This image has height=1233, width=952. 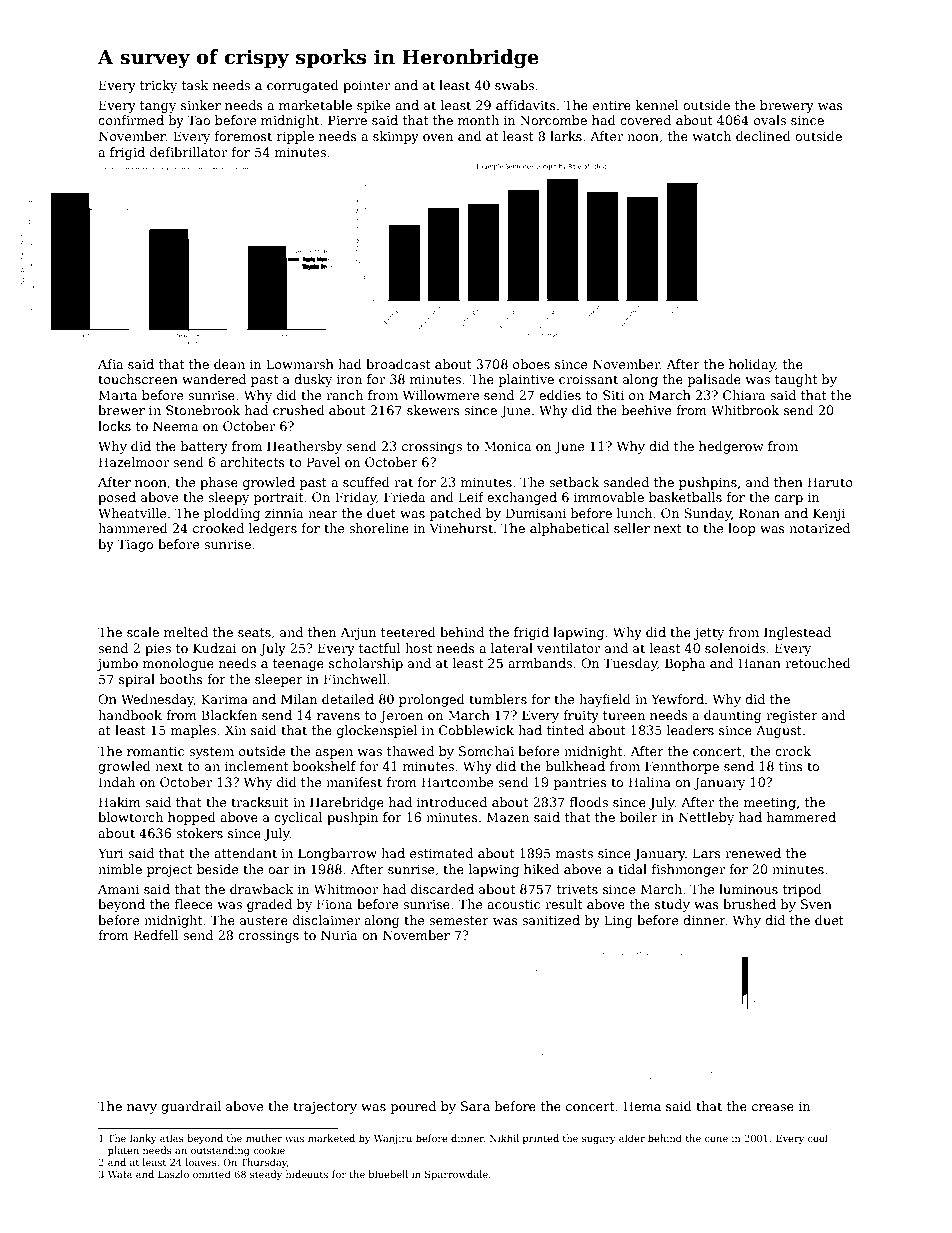 I want to click on crooked, so click(x=218, y=528).
